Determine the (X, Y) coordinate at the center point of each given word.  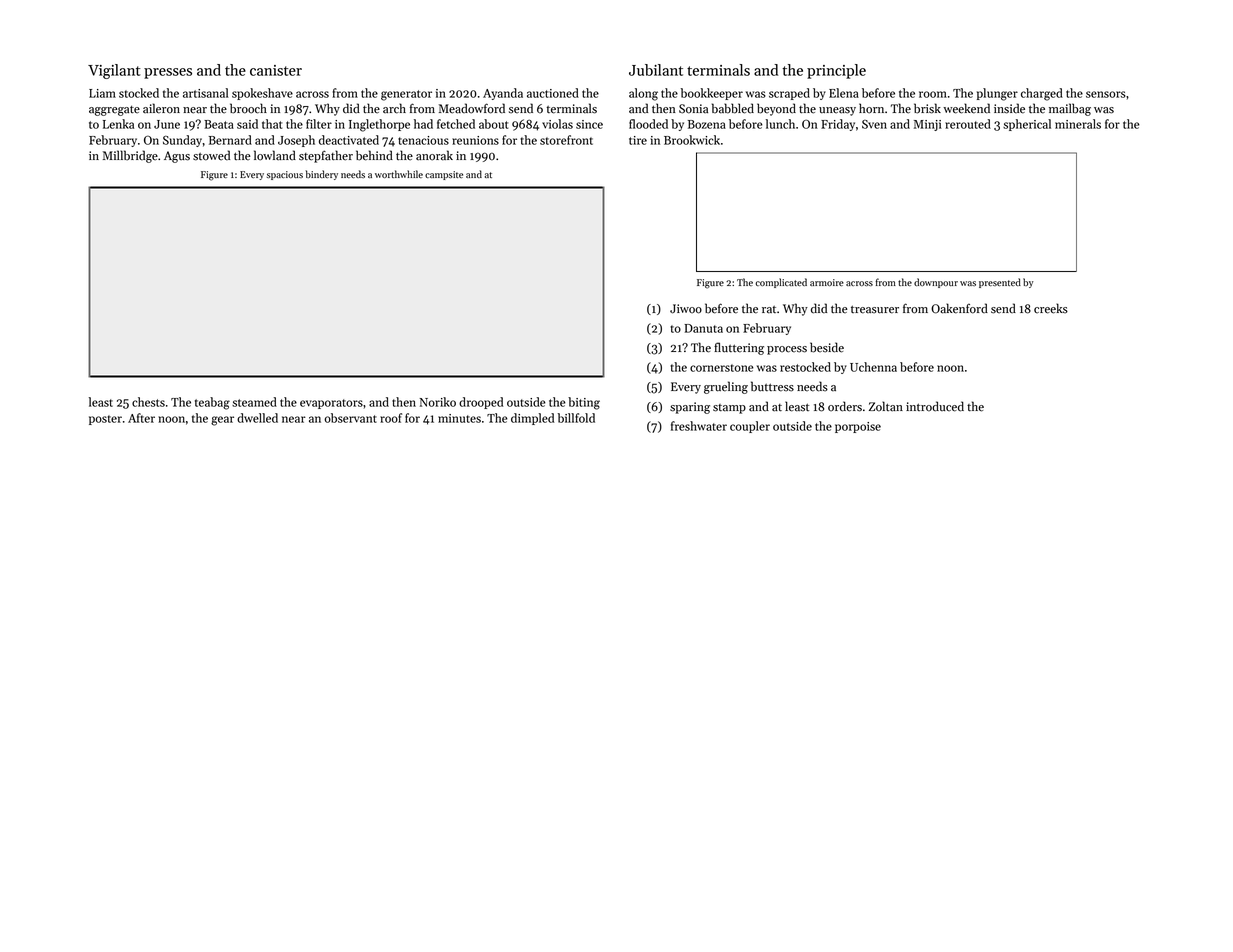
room (933, 94)
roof (391, 418)
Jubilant (656, 70)
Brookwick (692, 140)
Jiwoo (686, 309)
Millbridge (130, 156)
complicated (781, 283)
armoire (827, 282)
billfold (576, 418)
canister (276, 70)
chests (148, 402)
